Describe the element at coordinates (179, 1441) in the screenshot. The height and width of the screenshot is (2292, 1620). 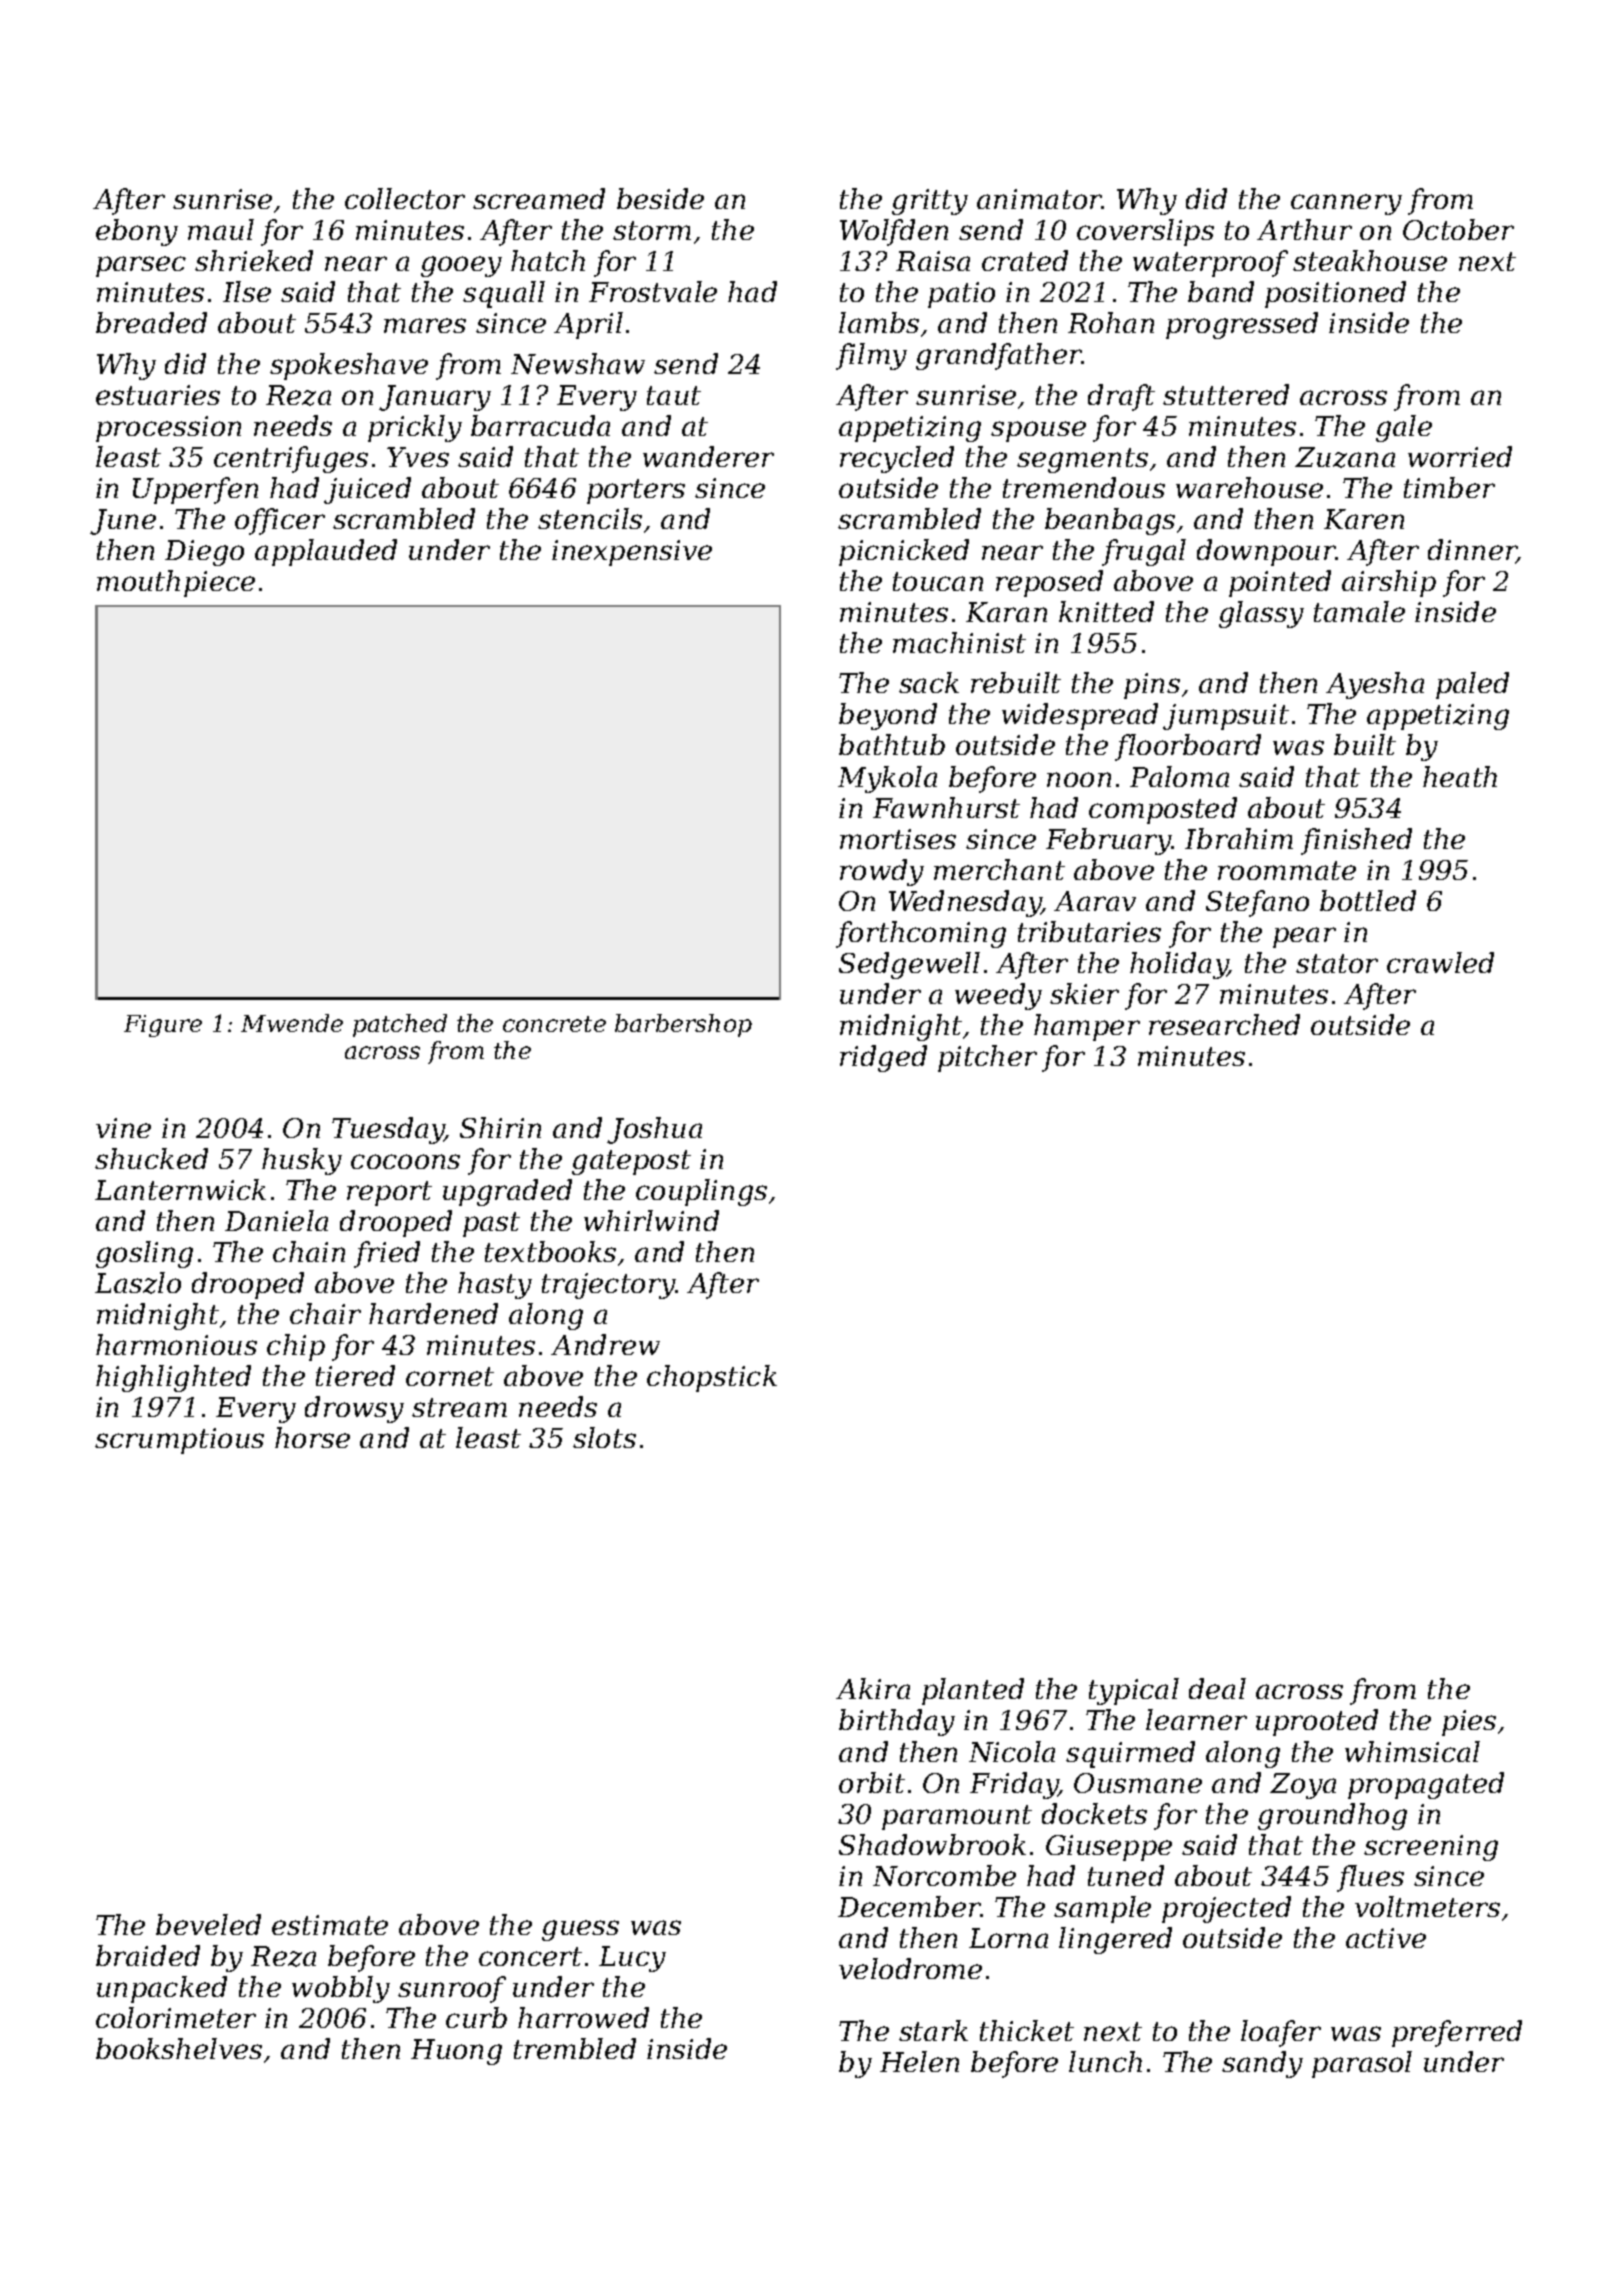
I see `scrumptious` at that location.
